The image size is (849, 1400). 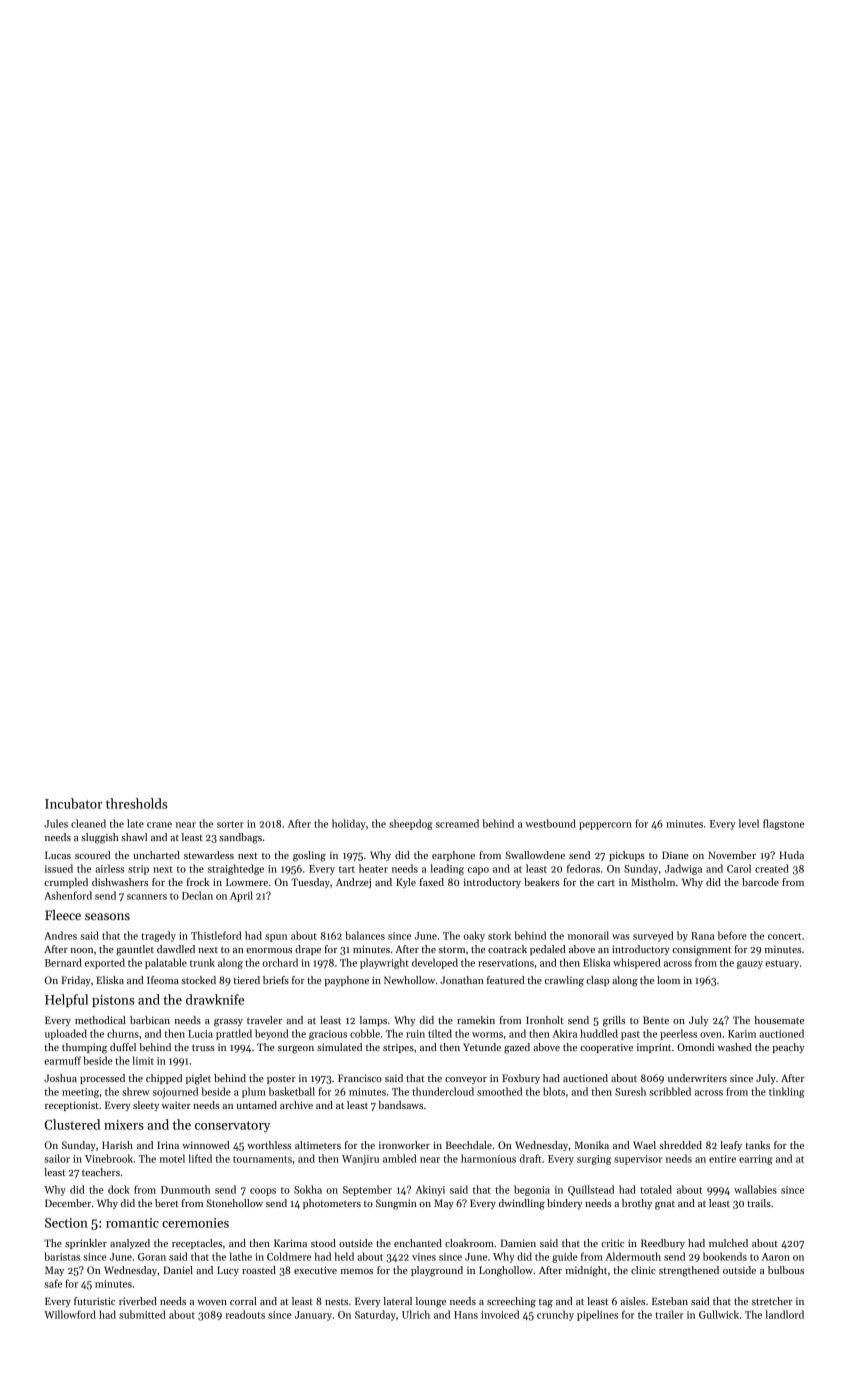 What do you see at coordinates (147, 897) in the document?
I see `scanners` at bounding box center [147, 897].
